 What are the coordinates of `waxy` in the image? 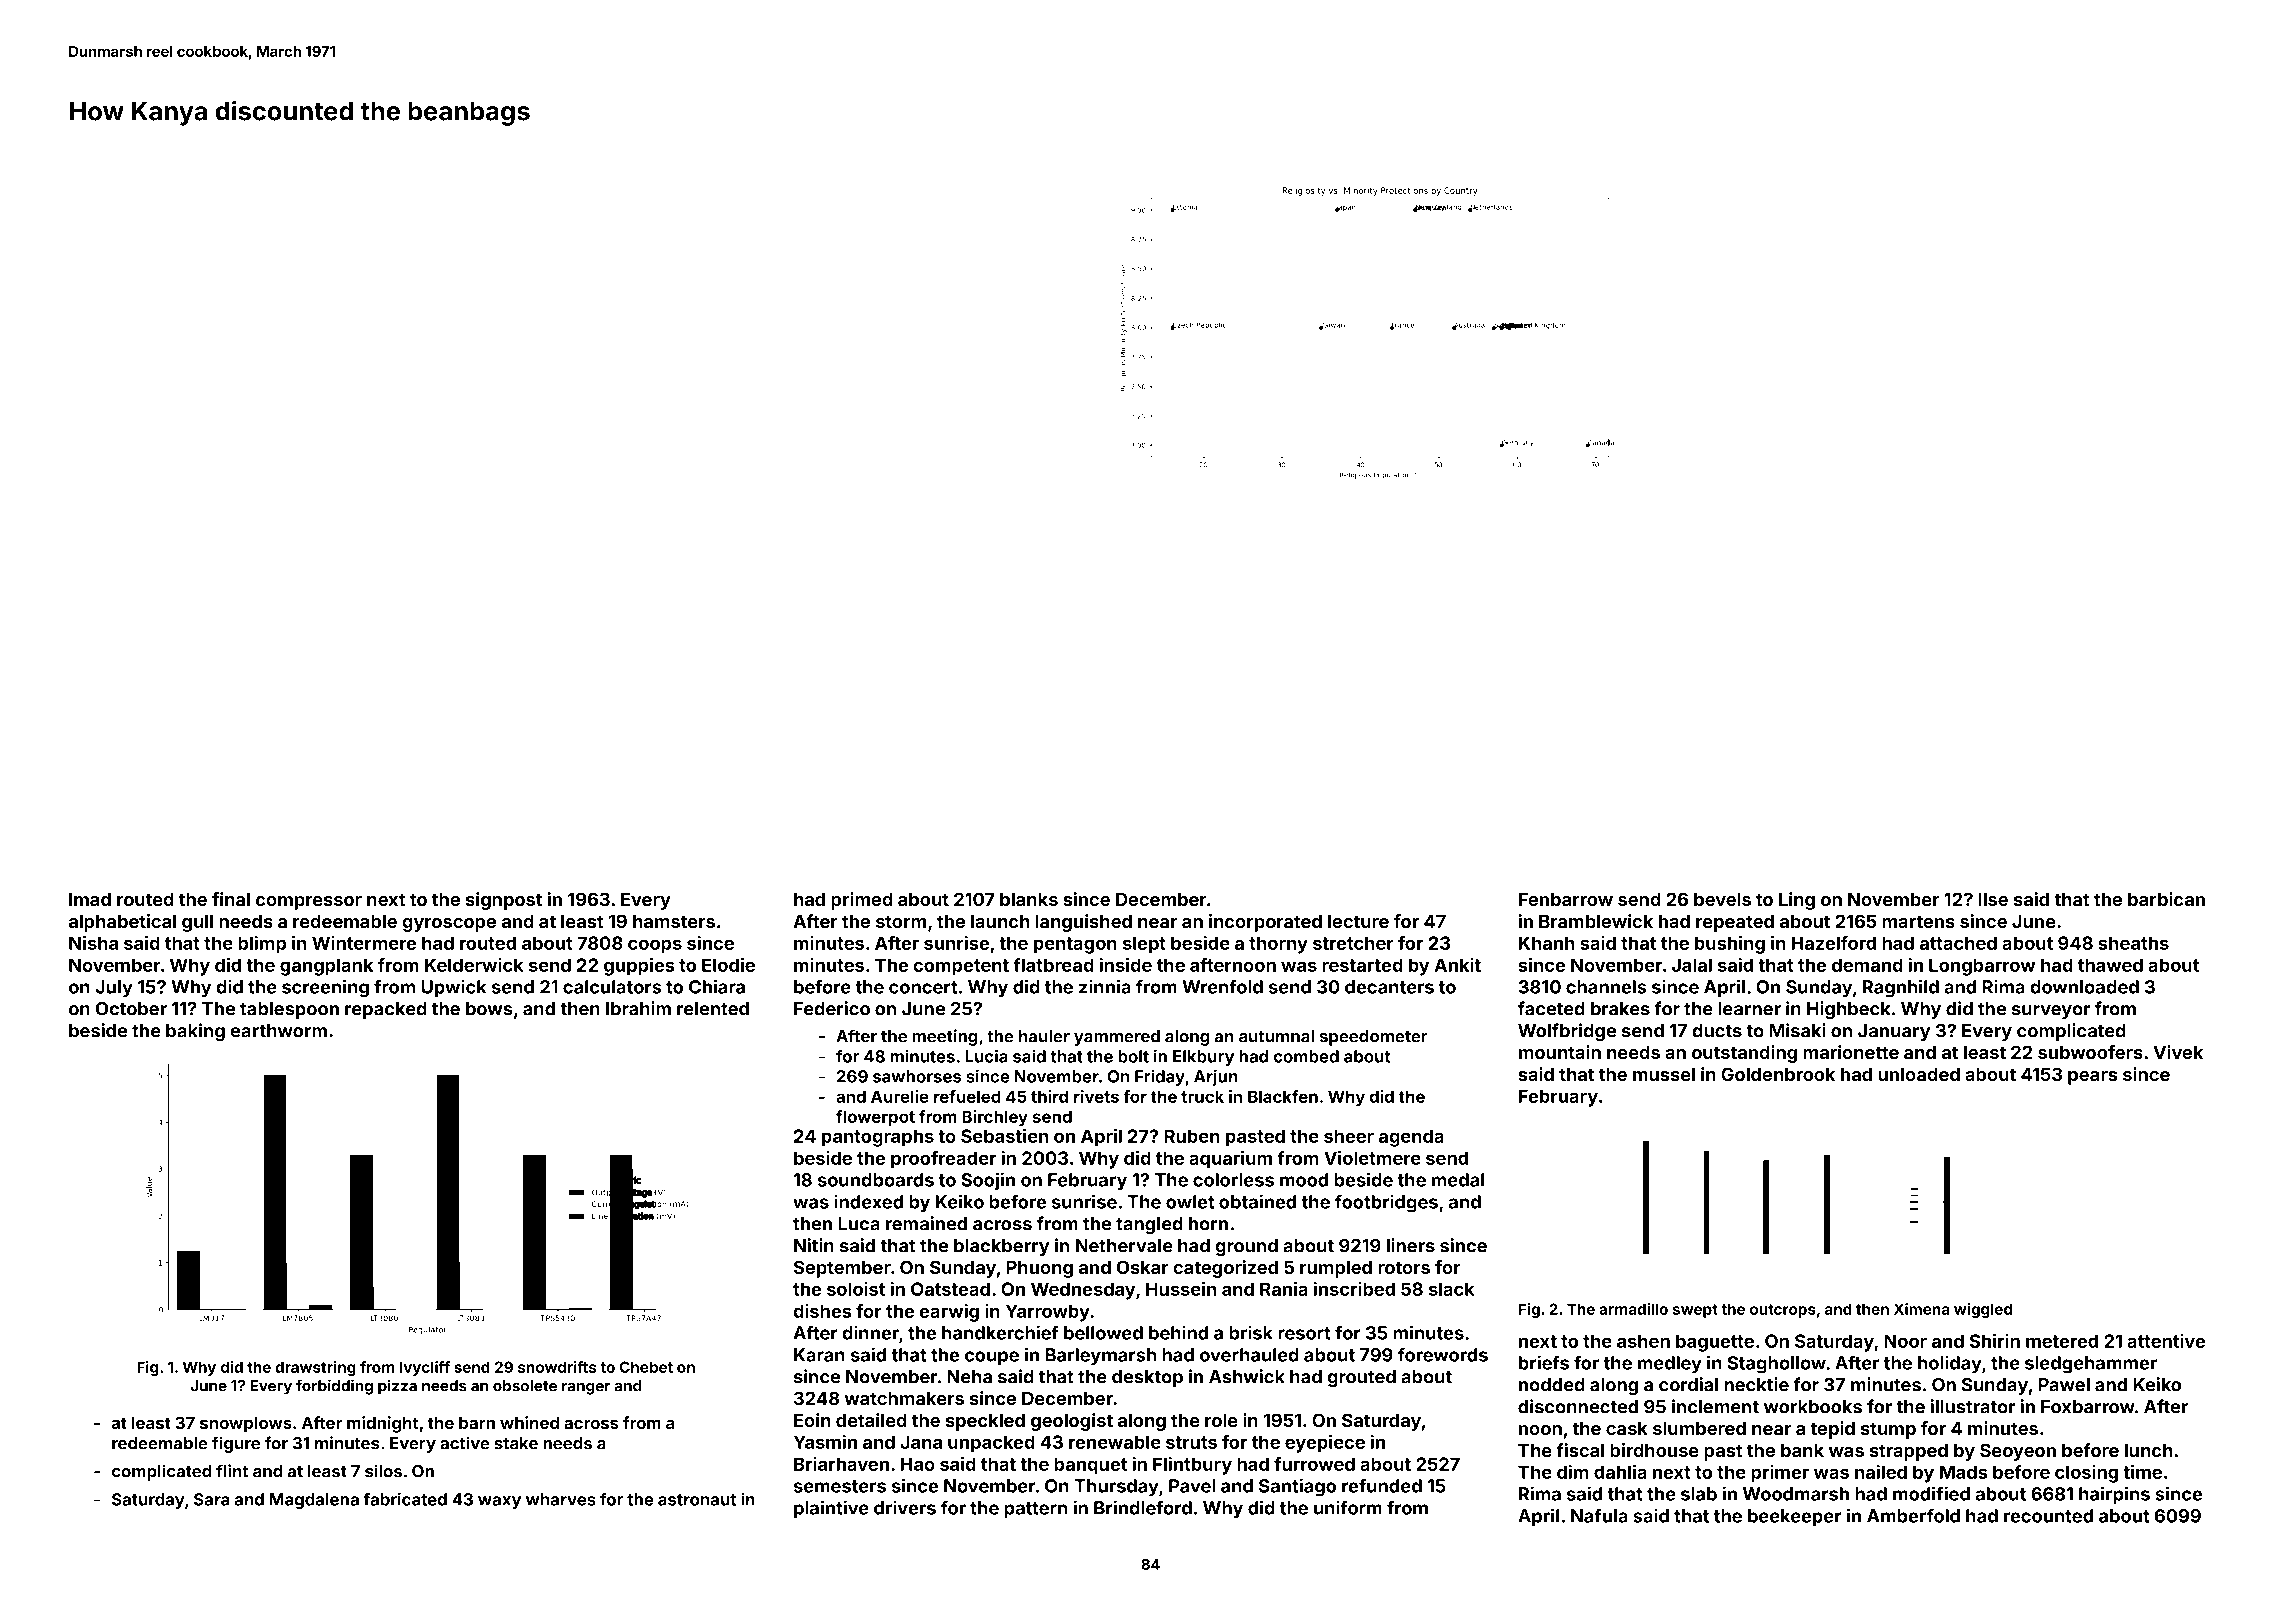 It's located at (499, 1502).
